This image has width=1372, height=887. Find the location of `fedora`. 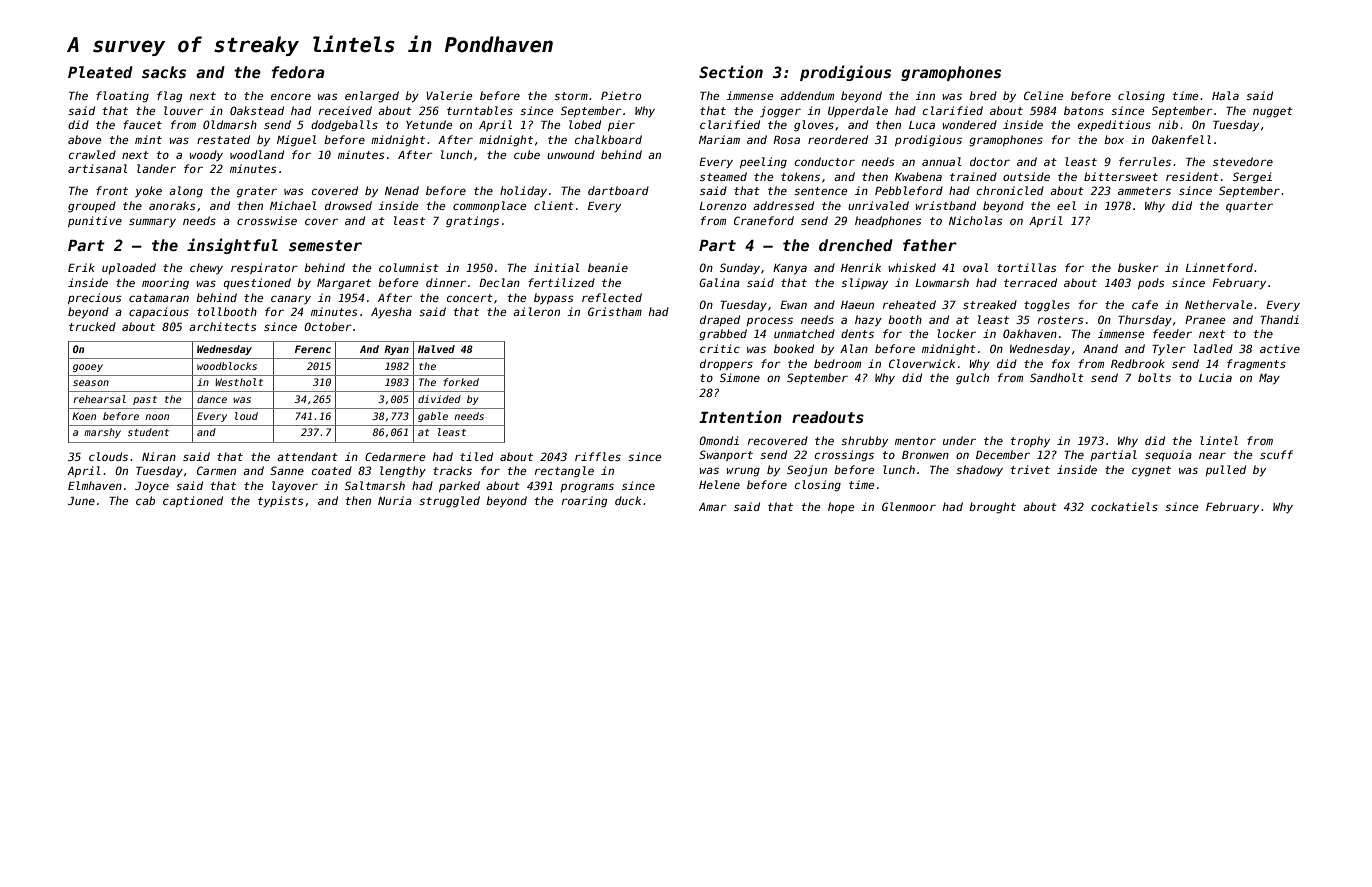

fedora is located at coordinates (298, 72).
